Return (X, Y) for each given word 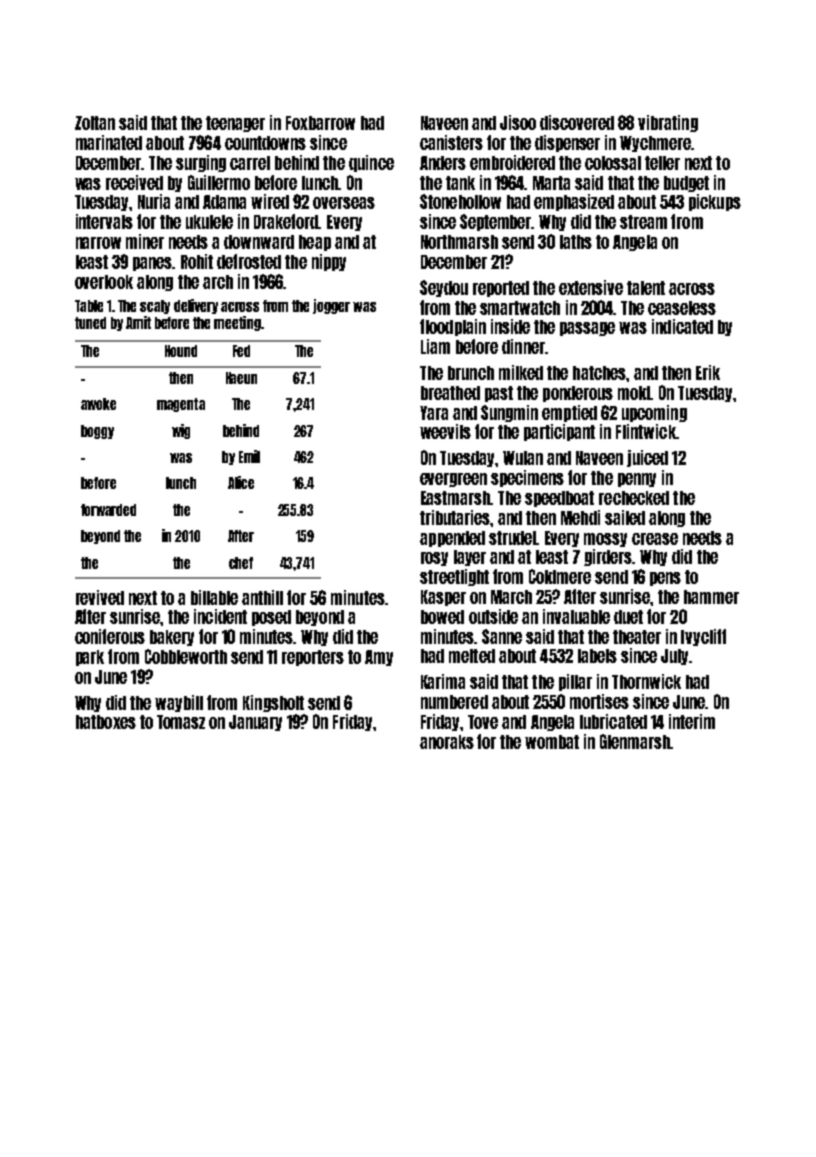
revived (100, 597)
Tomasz (181, 722)
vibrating (668, 123)
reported (501, 289)
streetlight (454, 577)
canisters (451, 142)
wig (181, 431)
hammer (711, 597)
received (134, 182)
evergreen (453, 480)
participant (559, 432)
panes (152, 264)
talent (646, 288)
